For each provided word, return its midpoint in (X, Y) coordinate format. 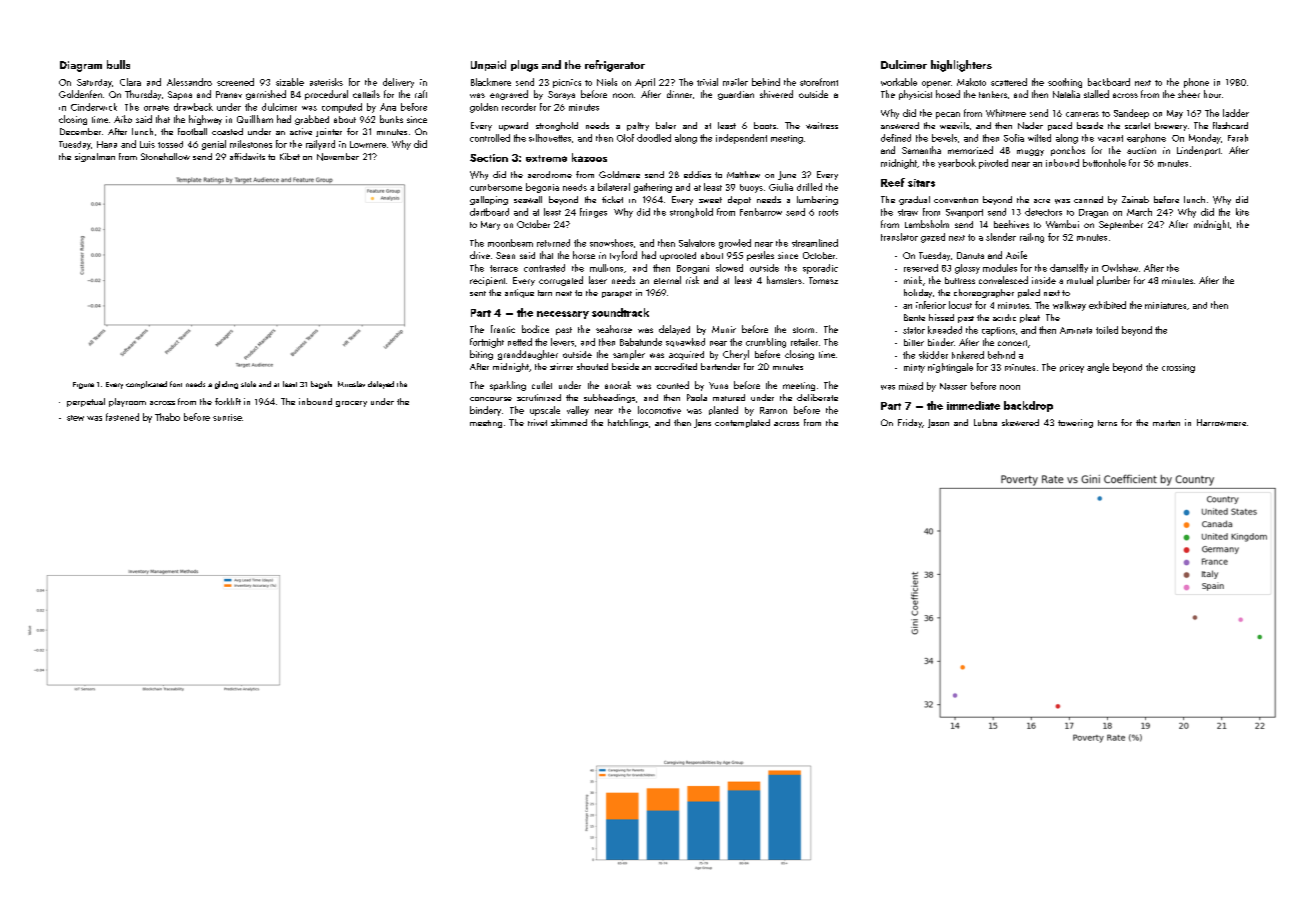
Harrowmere (1221, 422)
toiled (1107, 330)
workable (899, 82)
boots (765, 125)
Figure (83, 385)
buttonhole (1104, 163)
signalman (95, 157)
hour (1212, 94)
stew (75, 418)
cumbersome (496, 187)
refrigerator (615, 66)
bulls (118, 64)
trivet (537, 422)
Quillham (255, 119)
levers (562, 342)
